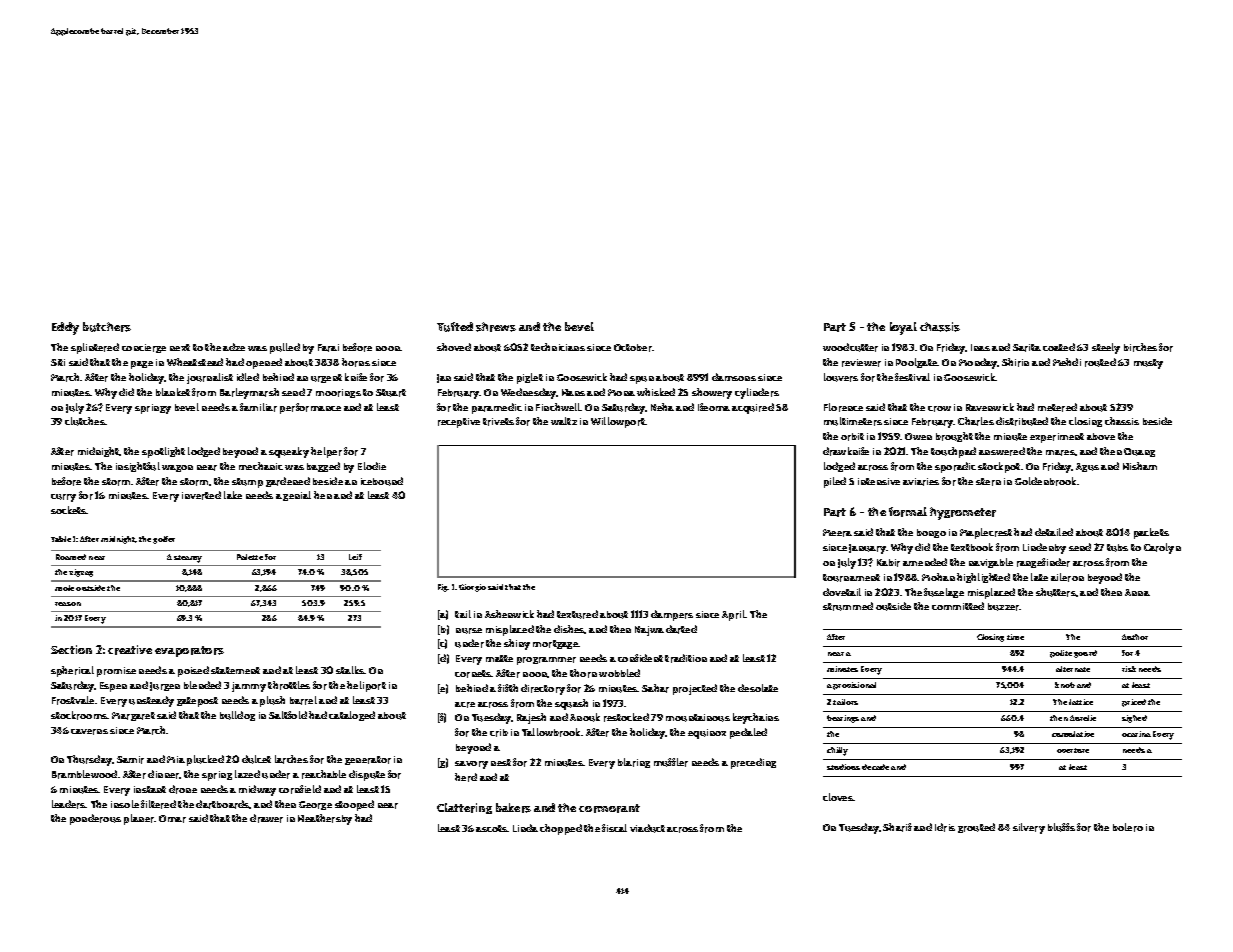  What do you see at coordinates (686, 658) in the page?
I see `tradition` at bounding box center [686, 658].
